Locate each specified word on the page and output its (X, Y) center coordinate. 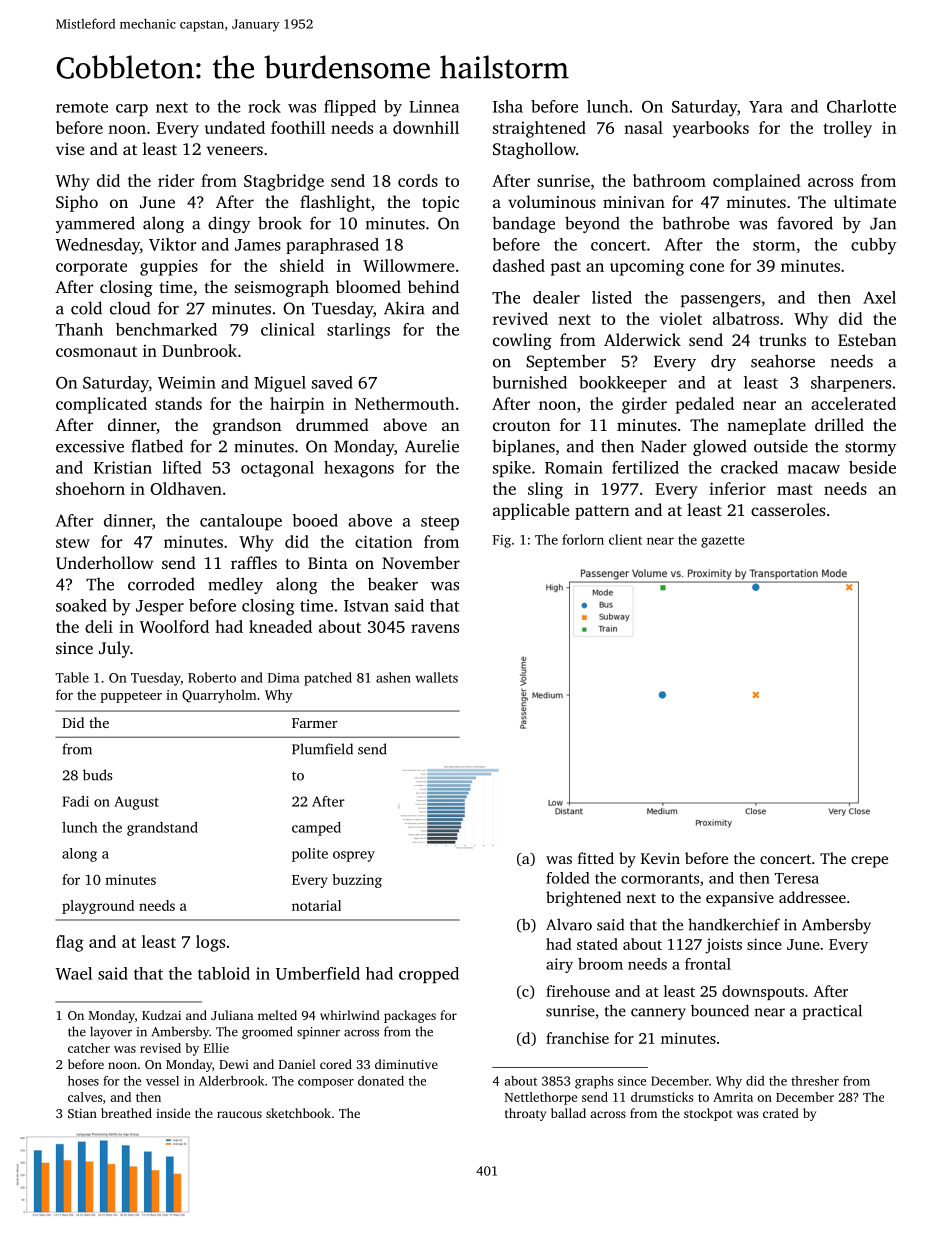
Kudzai (161, 1015)
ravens (435, 628)
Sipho (77, 203)
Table (72, 677)
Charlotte (861, 106)
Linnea (434, 106)
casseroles (788, 509)
